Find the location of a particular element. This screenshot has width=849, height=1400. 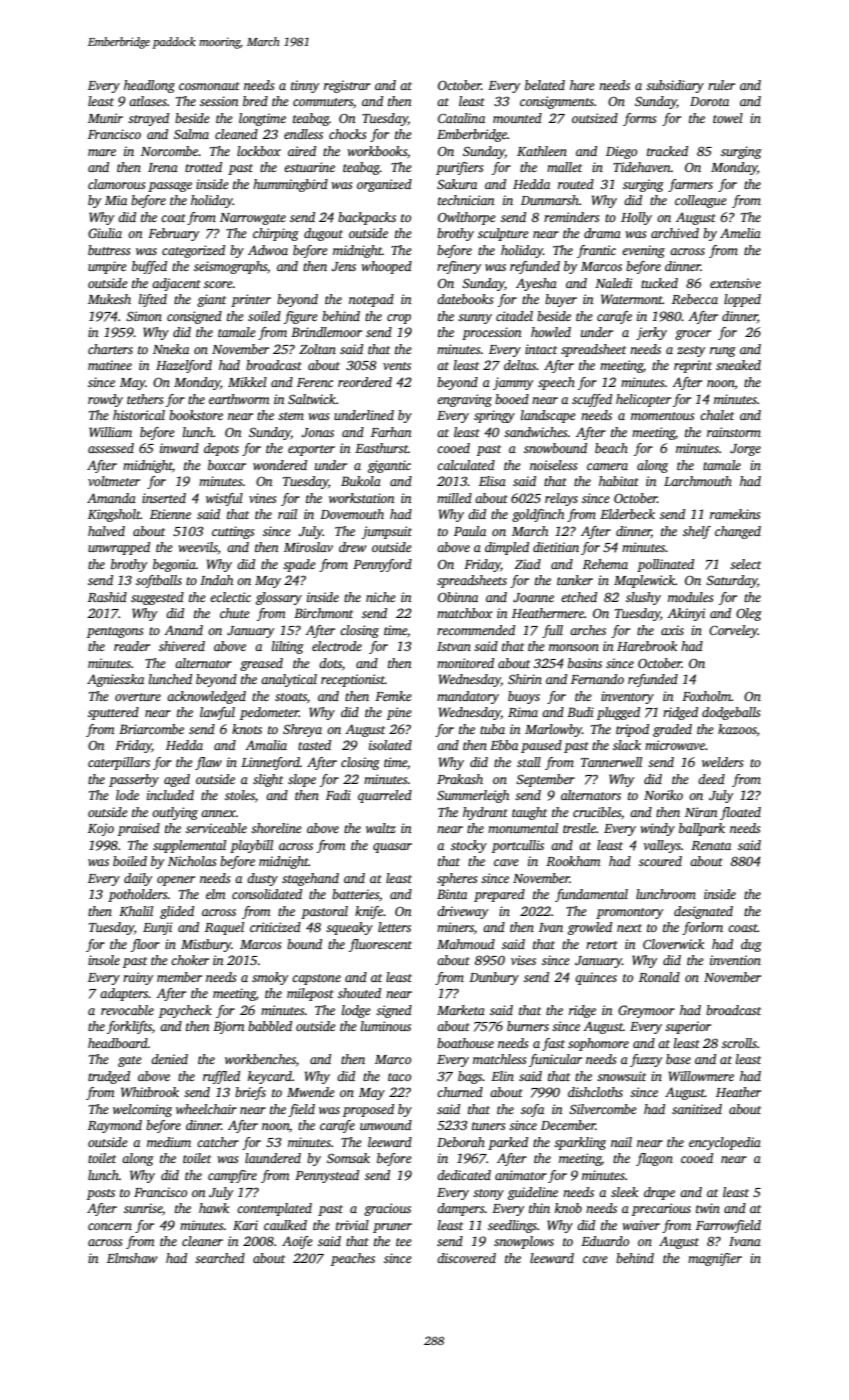

Raquel is located at coordinates (224, 928).
